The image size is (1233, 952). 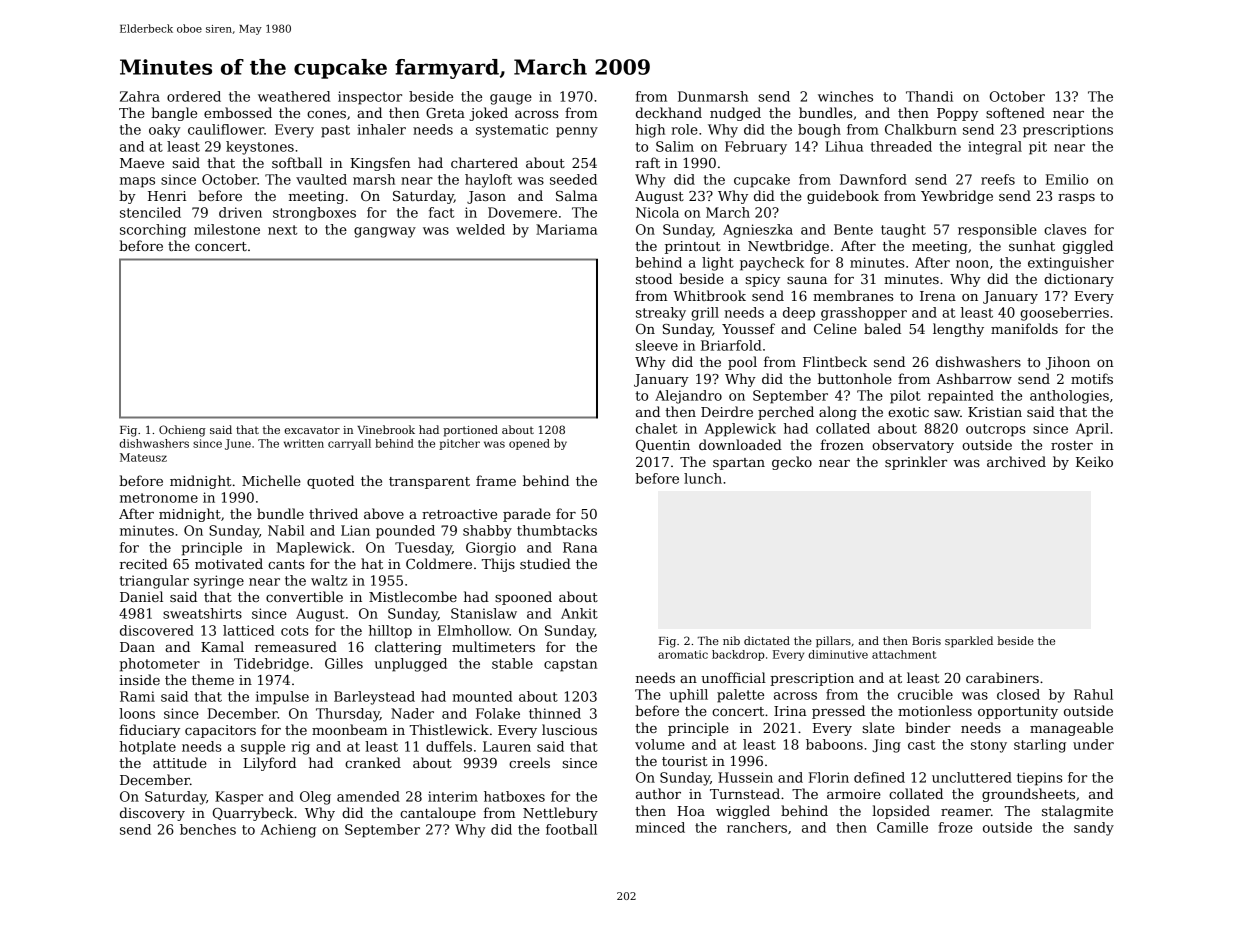 What do you see at coordinates (792, 463) in the image?
I see `gecko` at bounding box center [792, 463].
